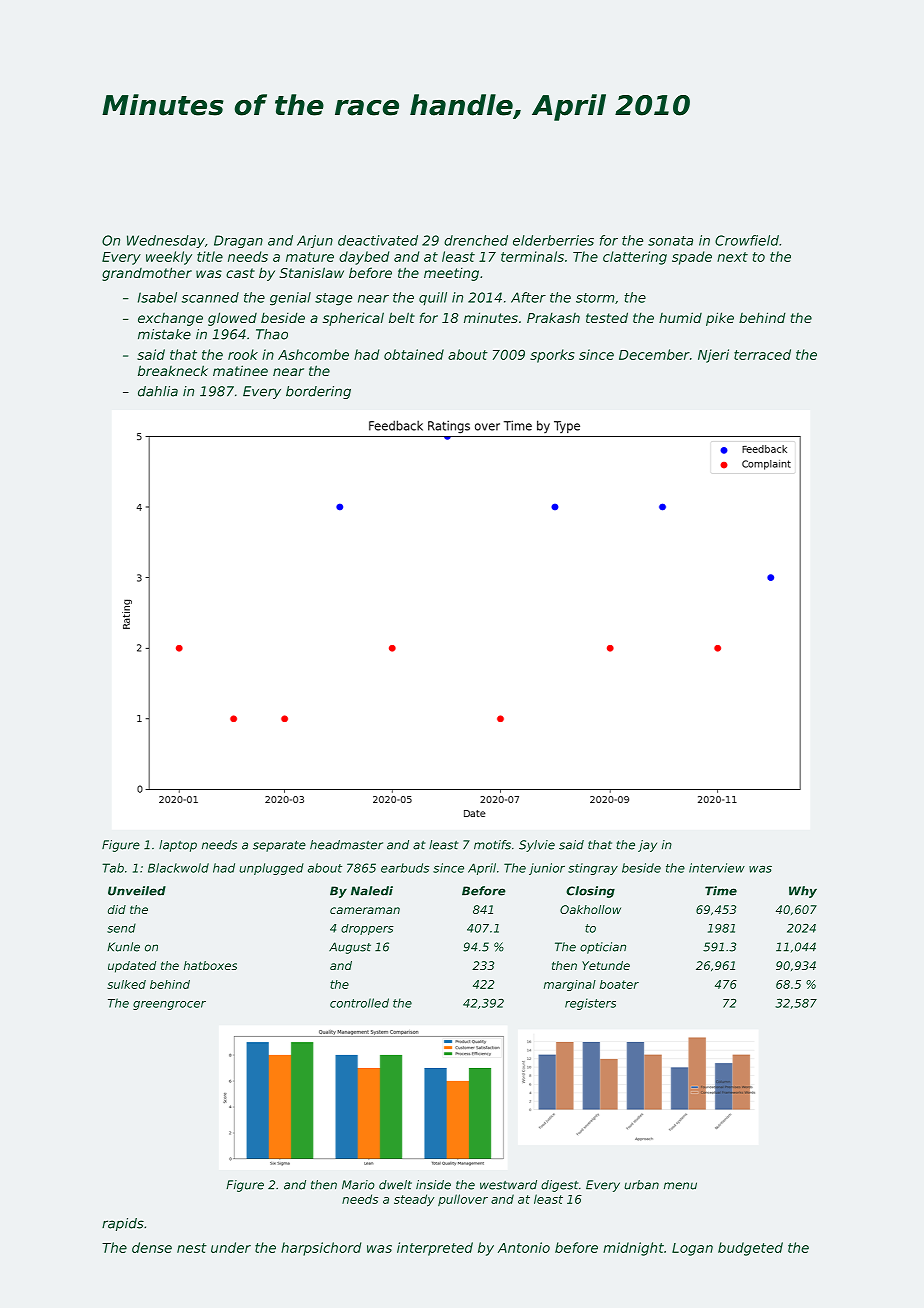 The image size is (924, 1308). I want to click on belt, so click(402, 317).
